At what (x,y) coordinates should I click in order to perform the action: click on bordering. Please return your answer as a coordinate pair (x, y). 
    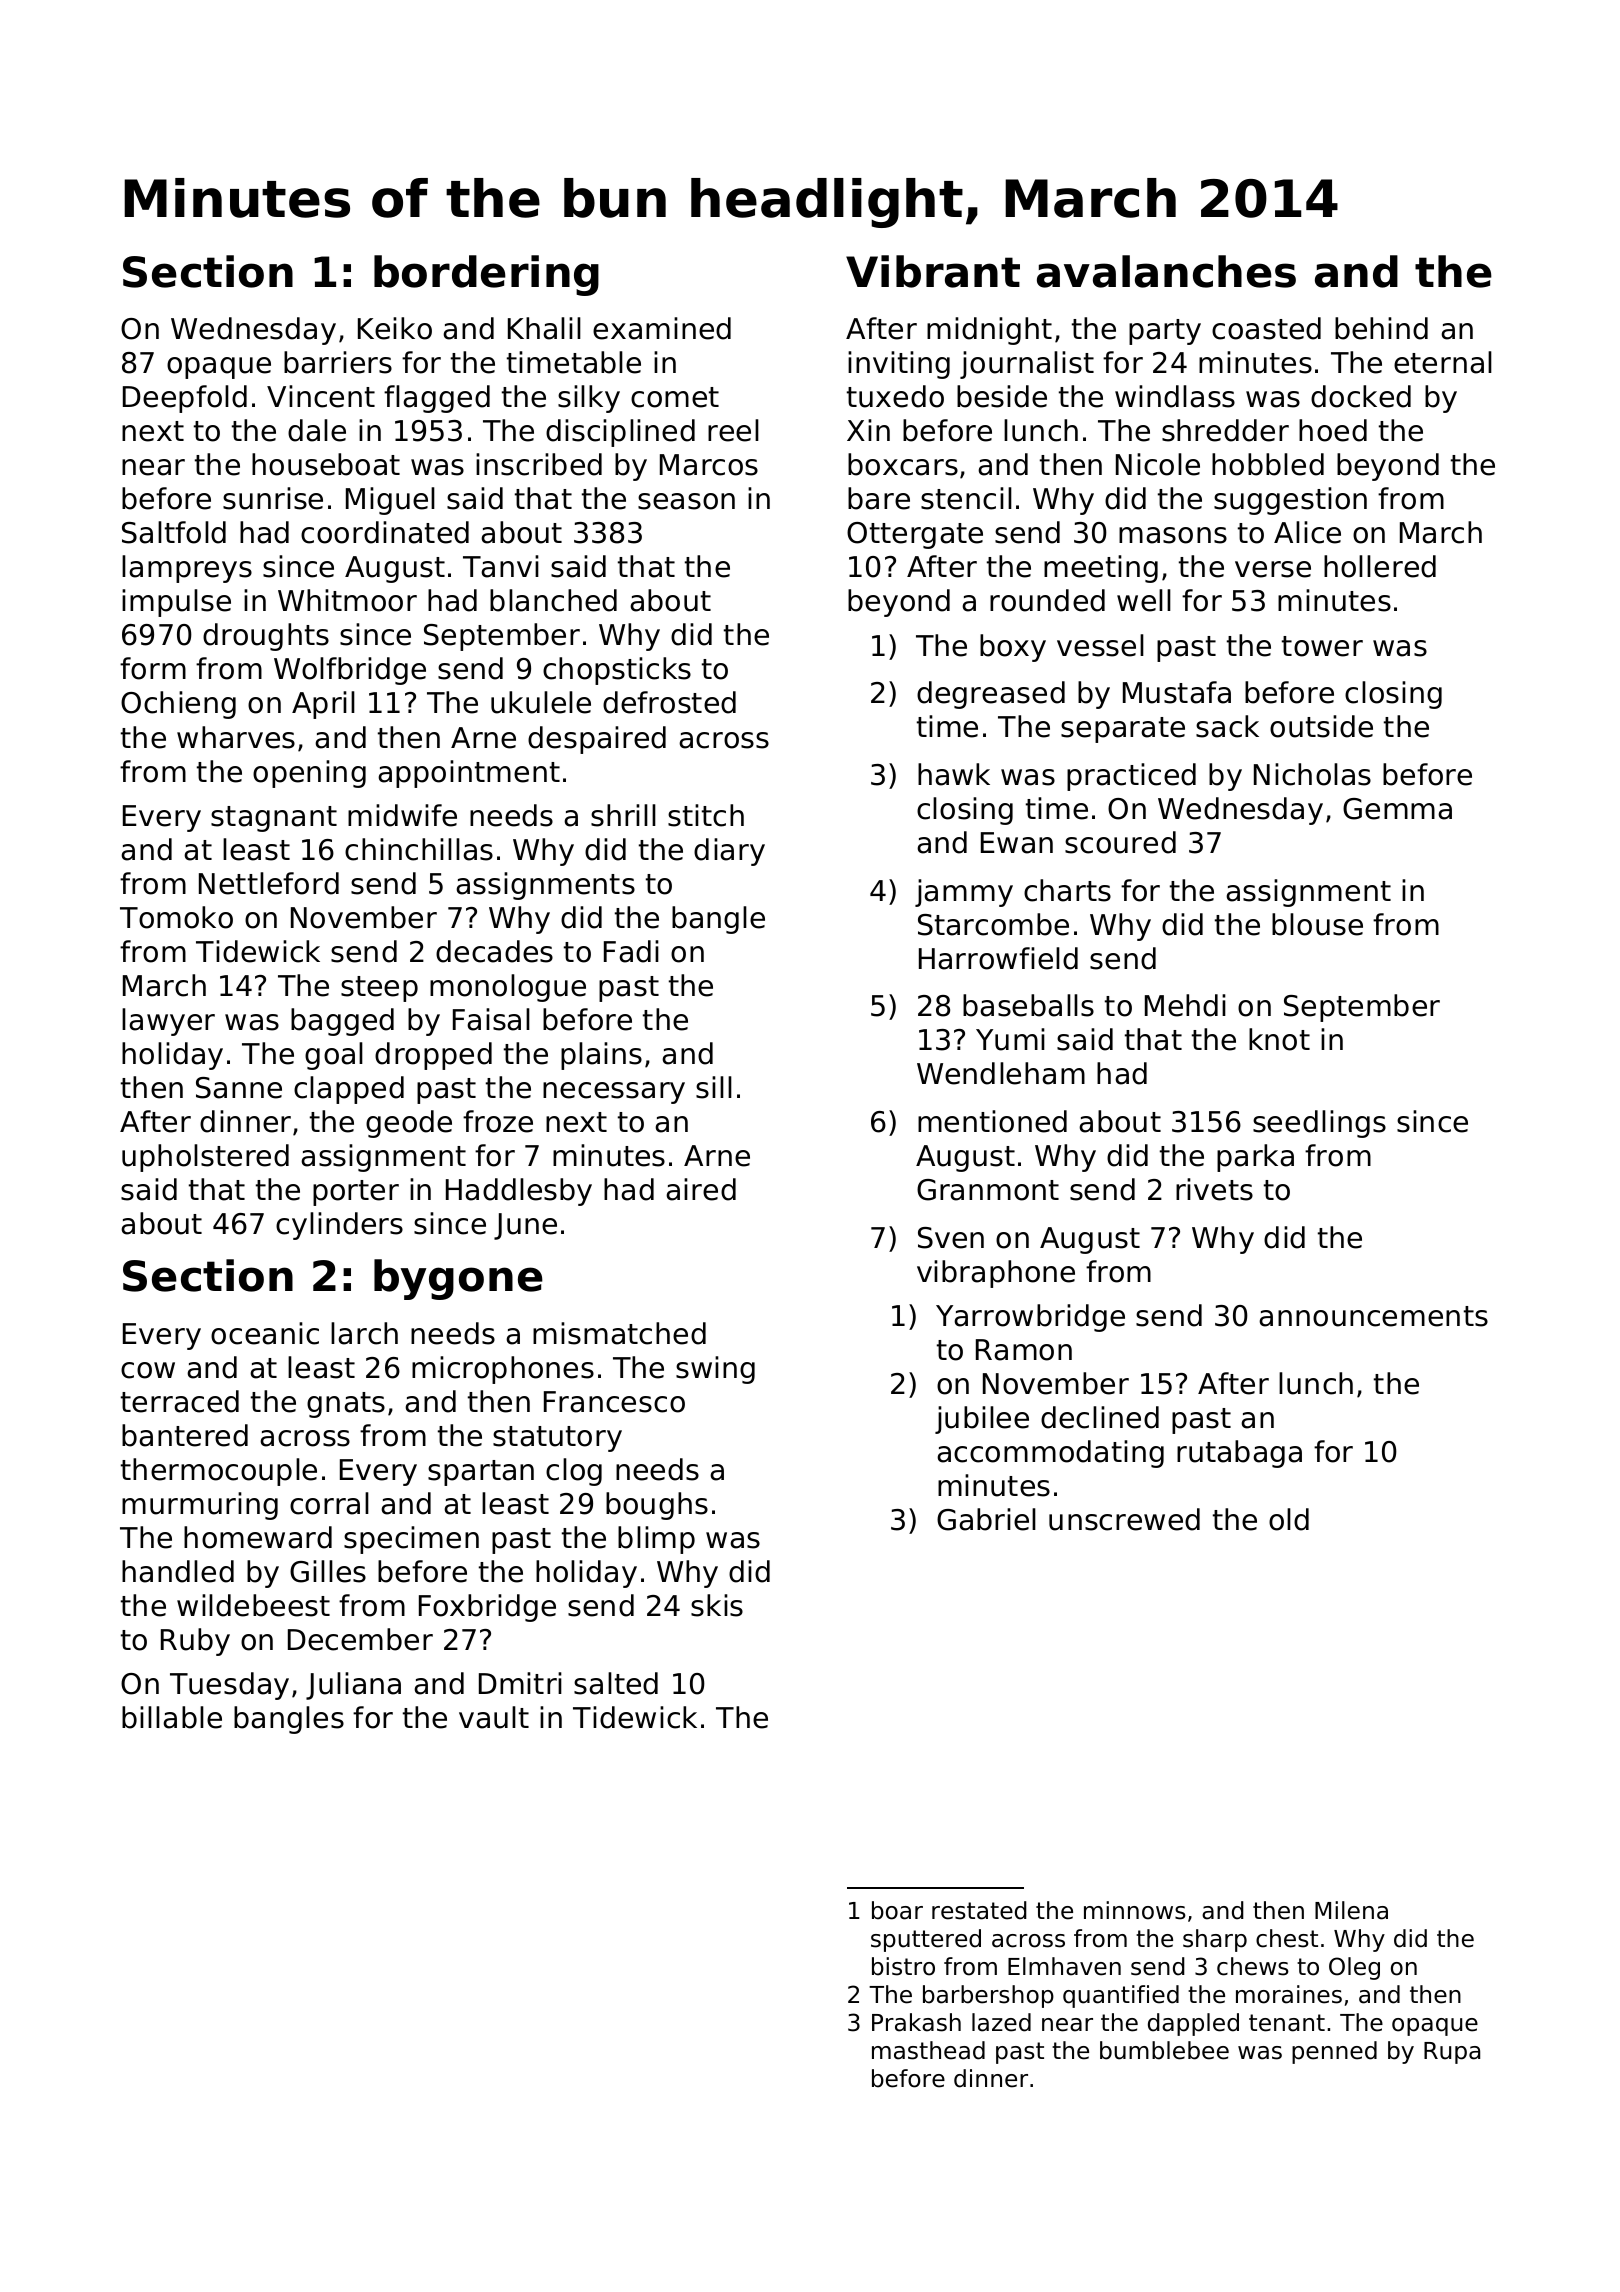
    Looking at the image, I should click on (486, 275).
